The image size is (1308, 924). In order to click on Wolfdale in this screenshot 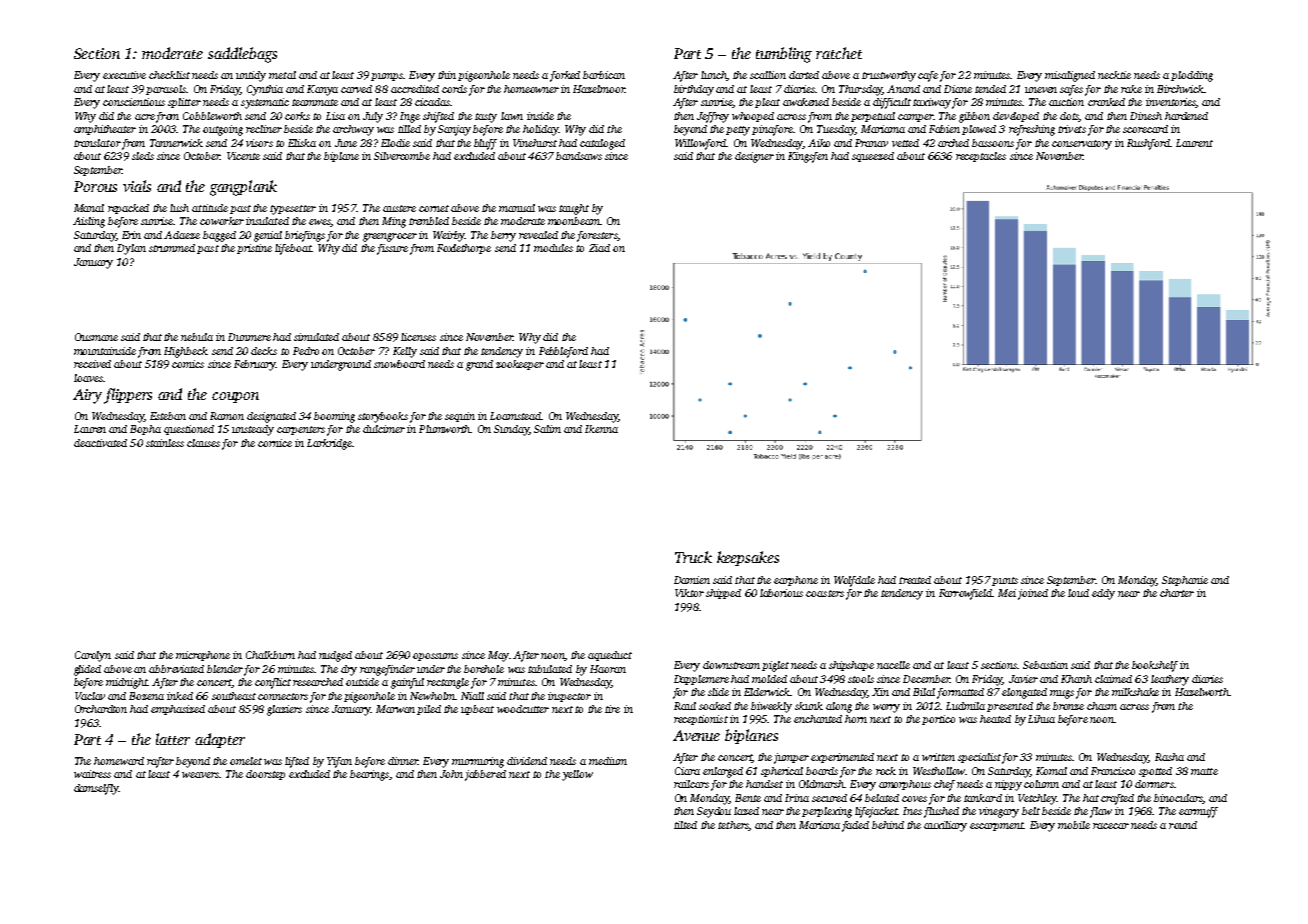, I will do `click(854, 581)`.
